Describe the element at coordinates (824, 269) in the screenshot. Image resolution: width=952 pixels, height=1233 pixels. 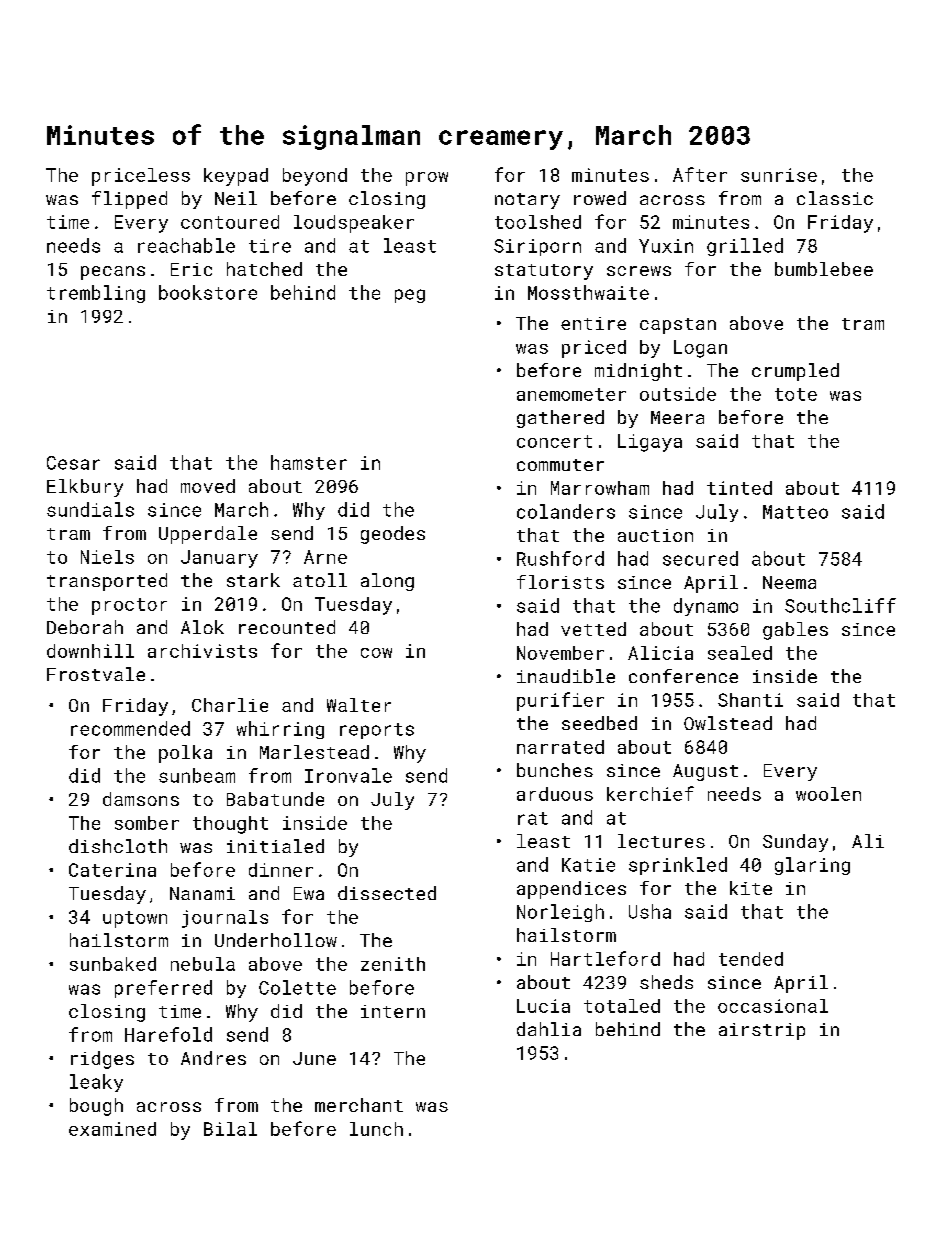
I see `bumblebee` at that location.
